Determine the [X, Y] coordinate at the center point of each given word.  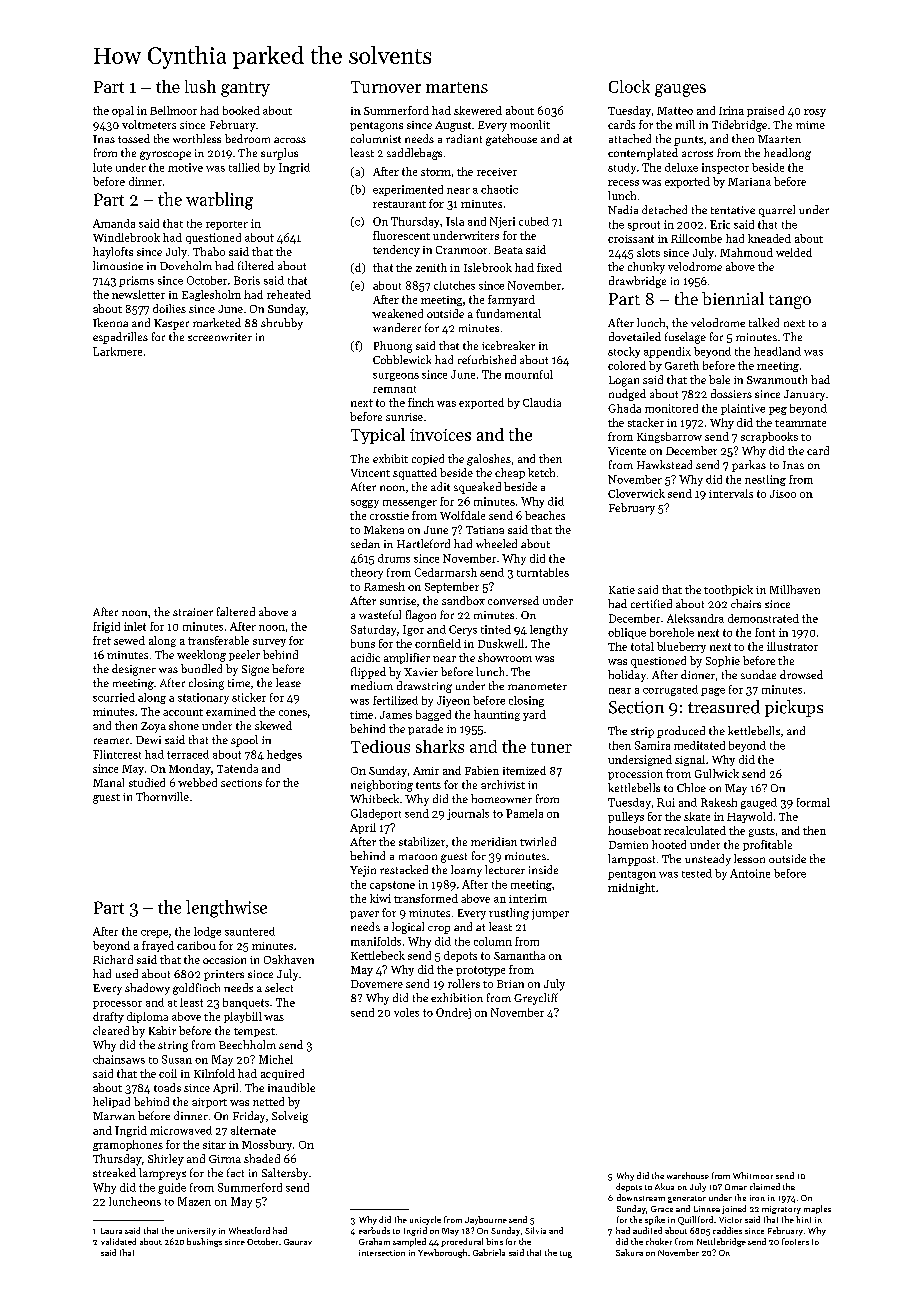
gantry [245, 89]
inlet [135, 626]
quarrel [777, 211]
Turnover [386, 87]
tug [566, 1254]
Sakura [629, 1252]
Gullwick [717, 773]
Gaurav [298, 1242]
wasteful [380, 614]
